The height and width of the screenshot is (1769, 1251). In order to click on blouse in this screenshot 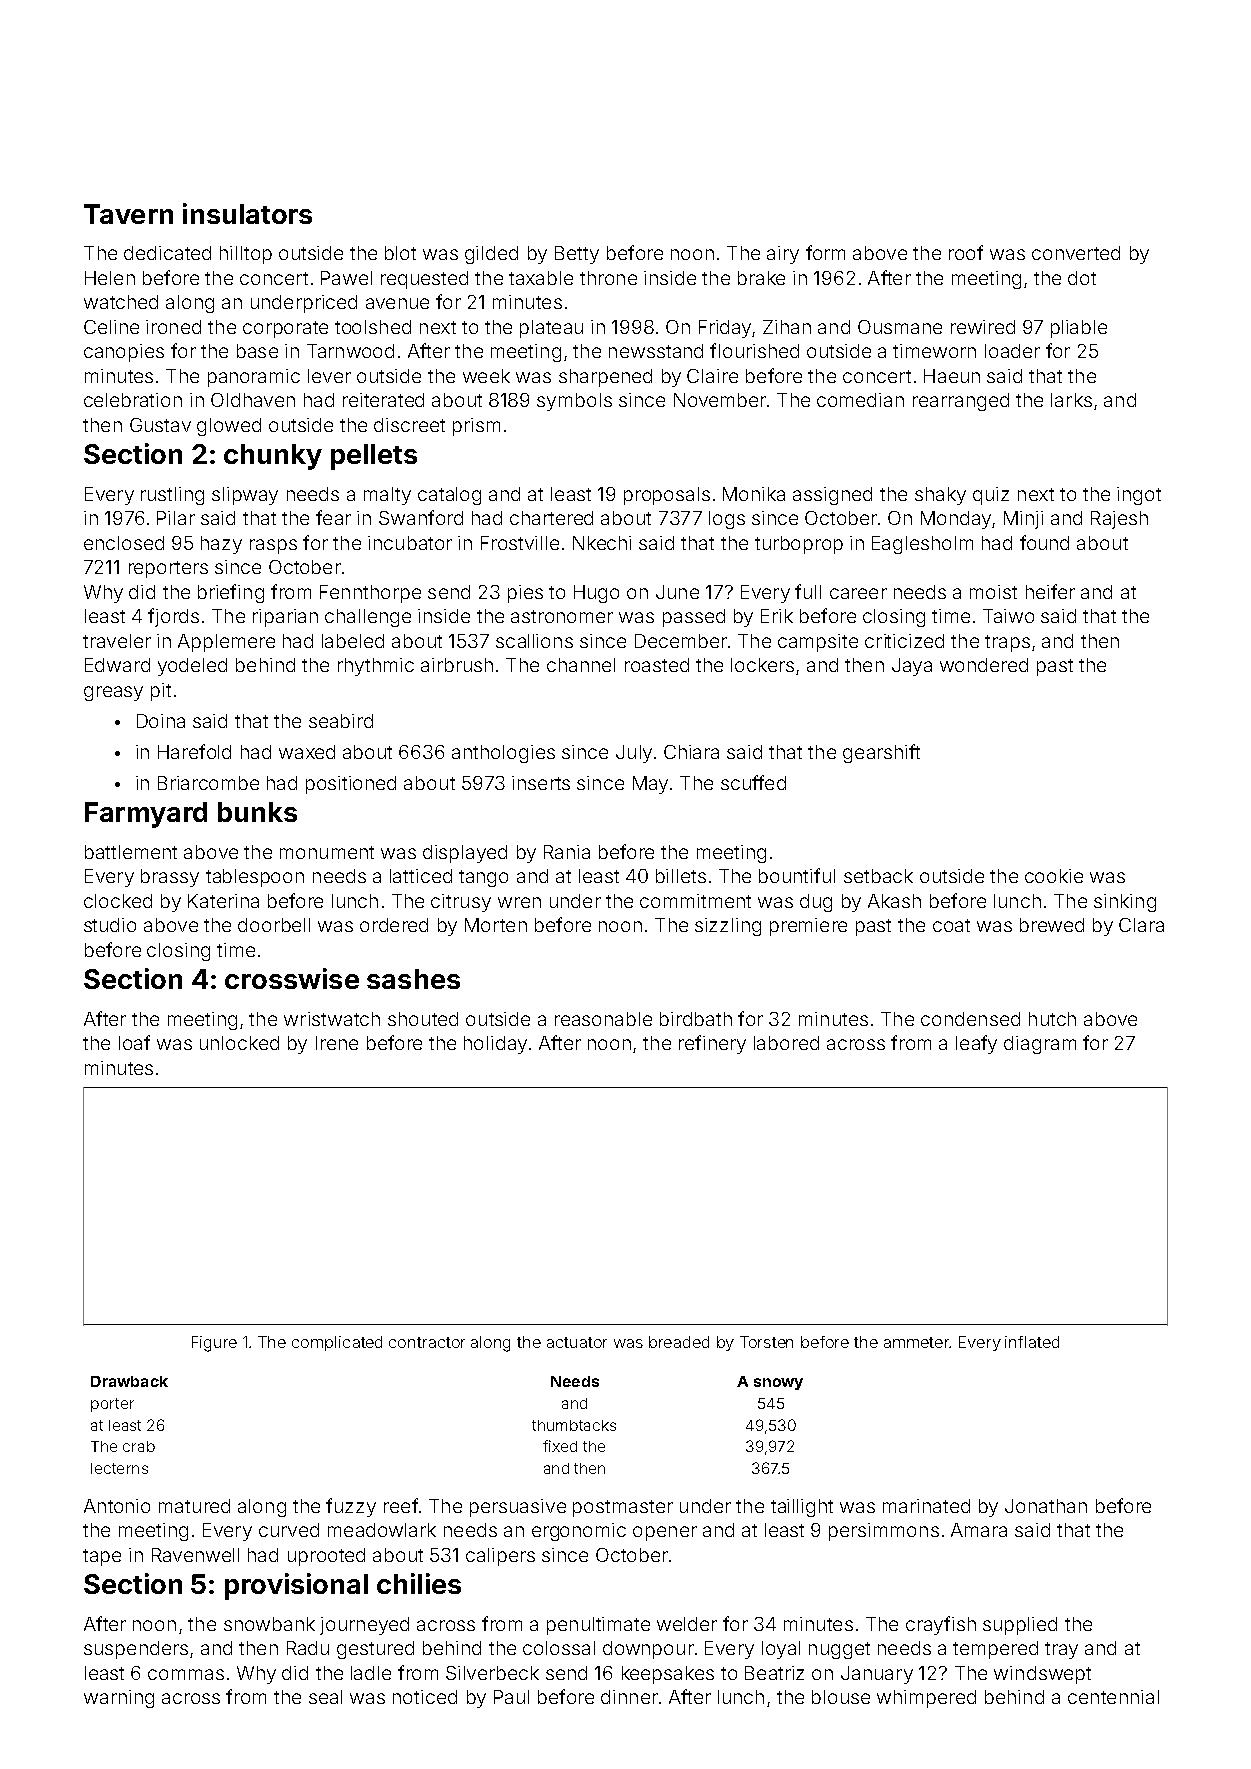, I will do `click(841, 1697)`.
